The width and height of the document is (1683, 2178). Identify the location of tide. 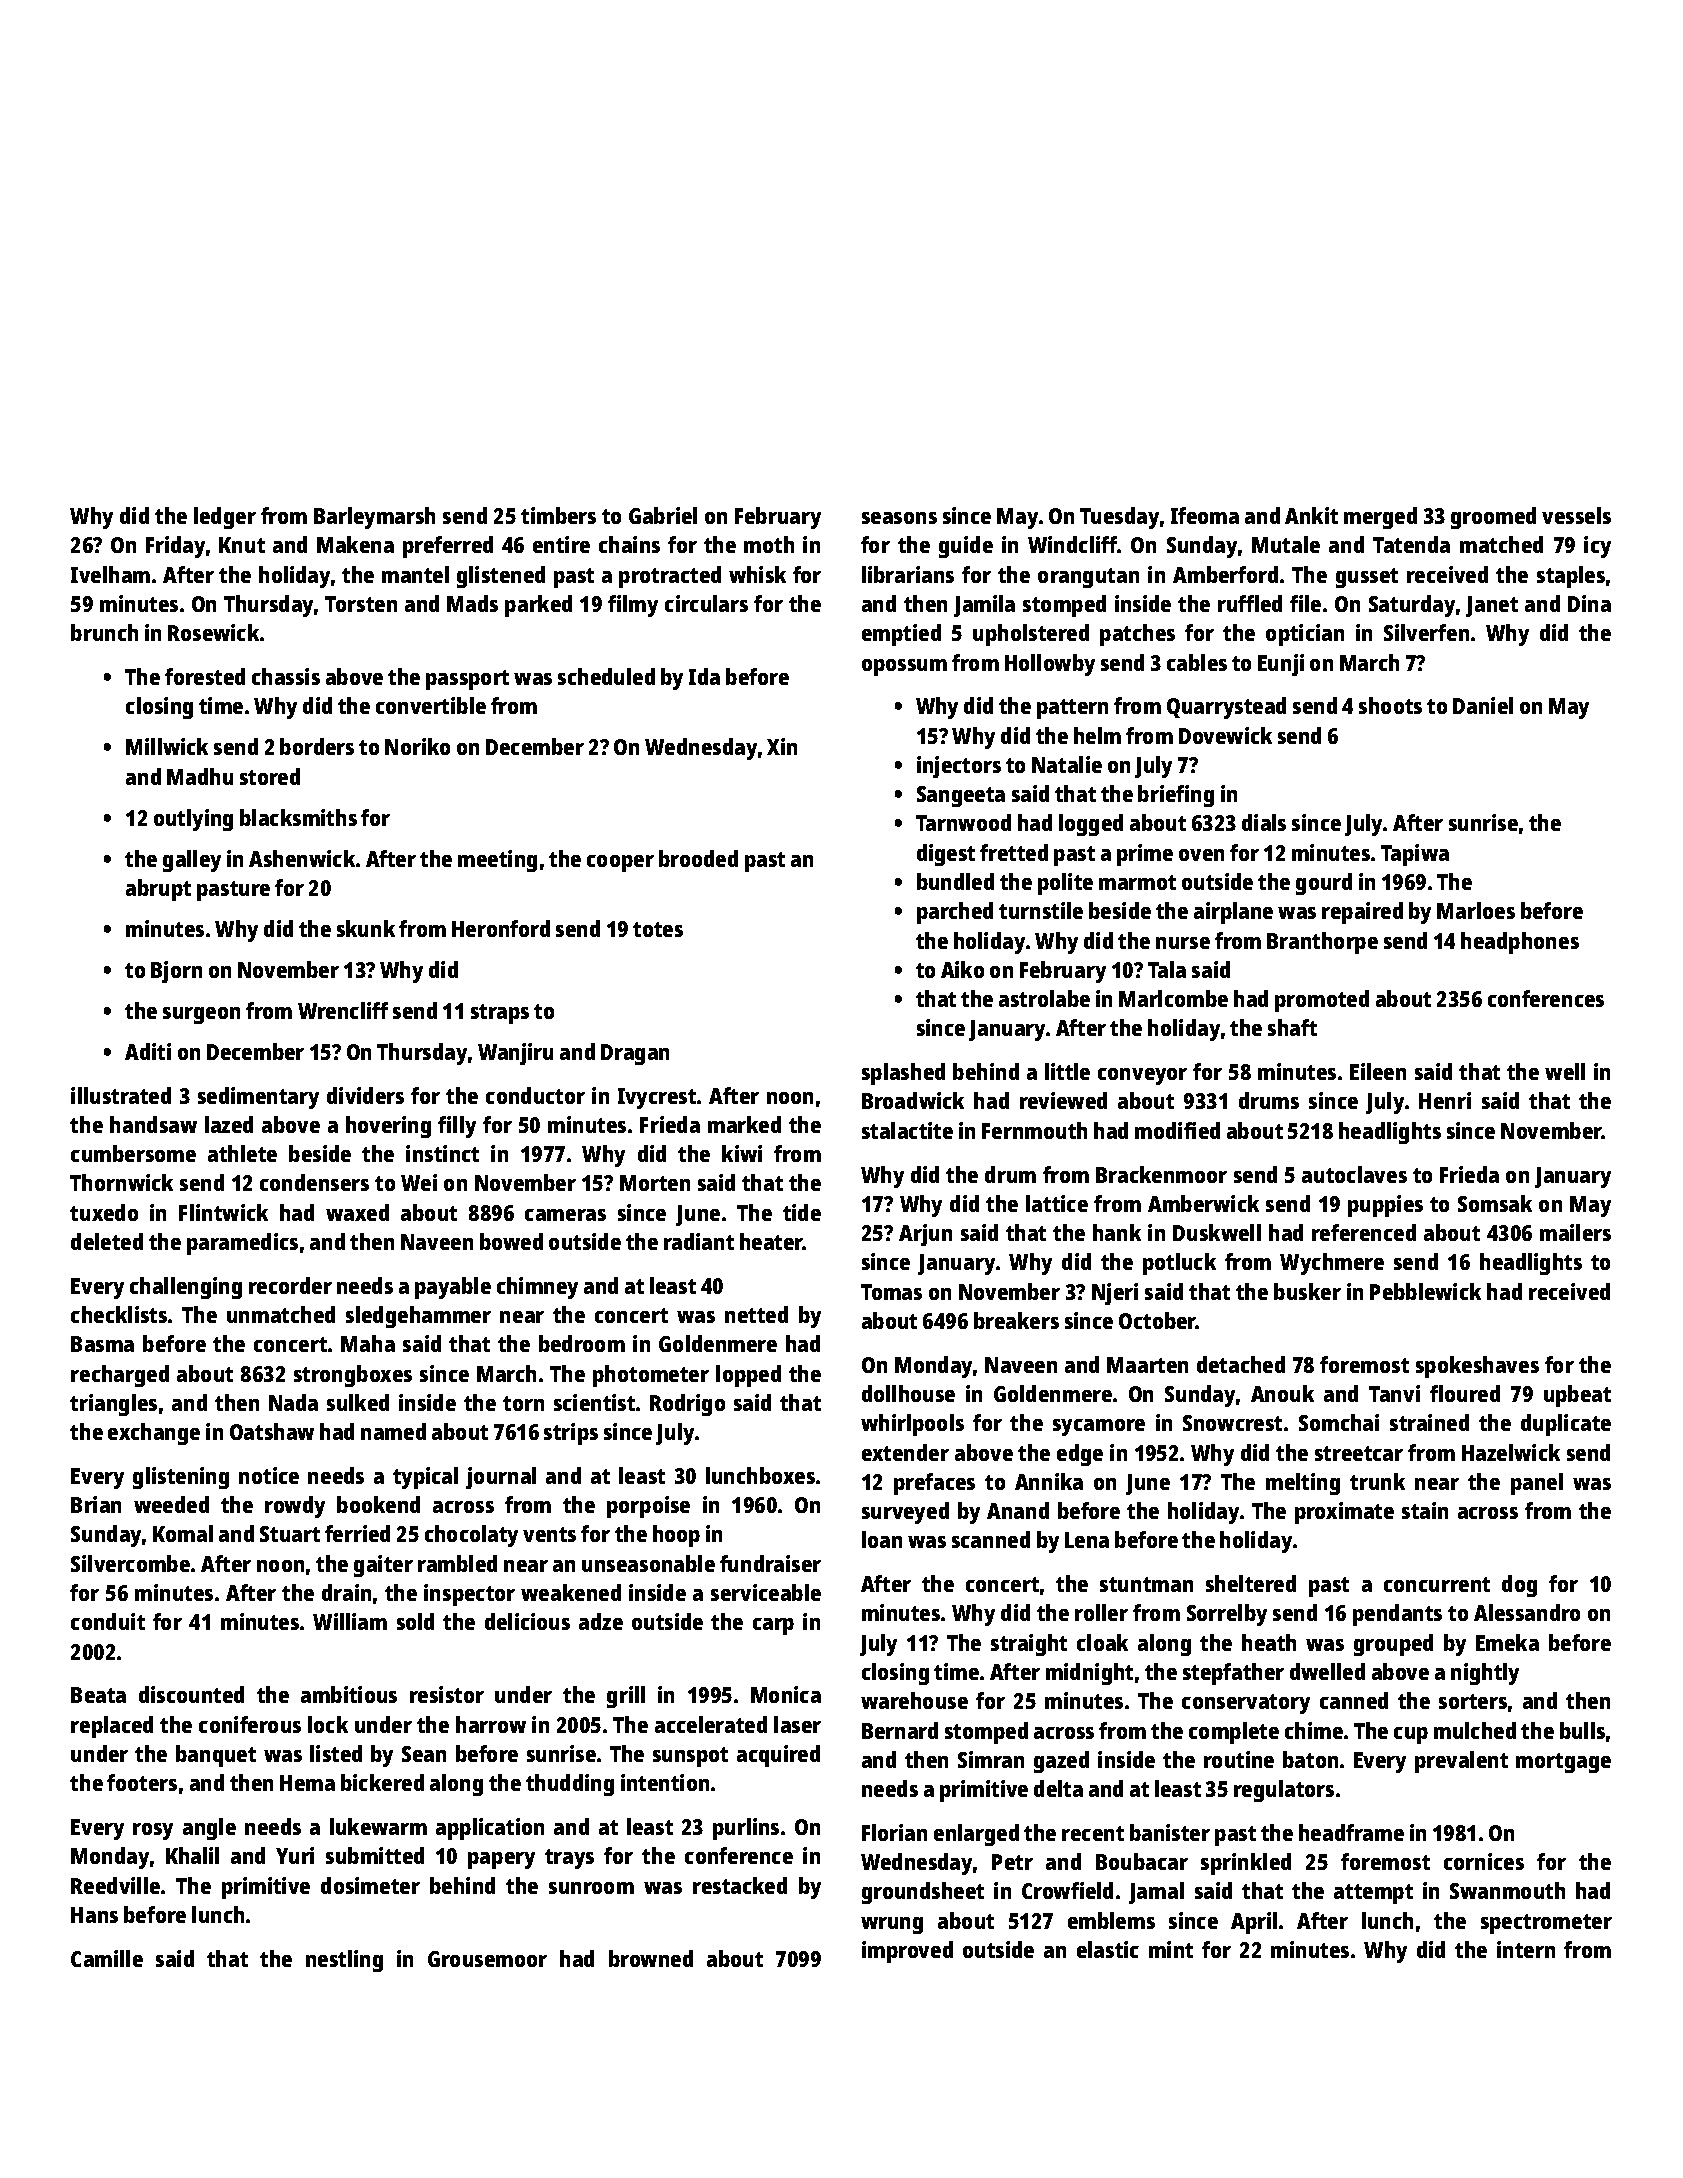
(802, 1212).
